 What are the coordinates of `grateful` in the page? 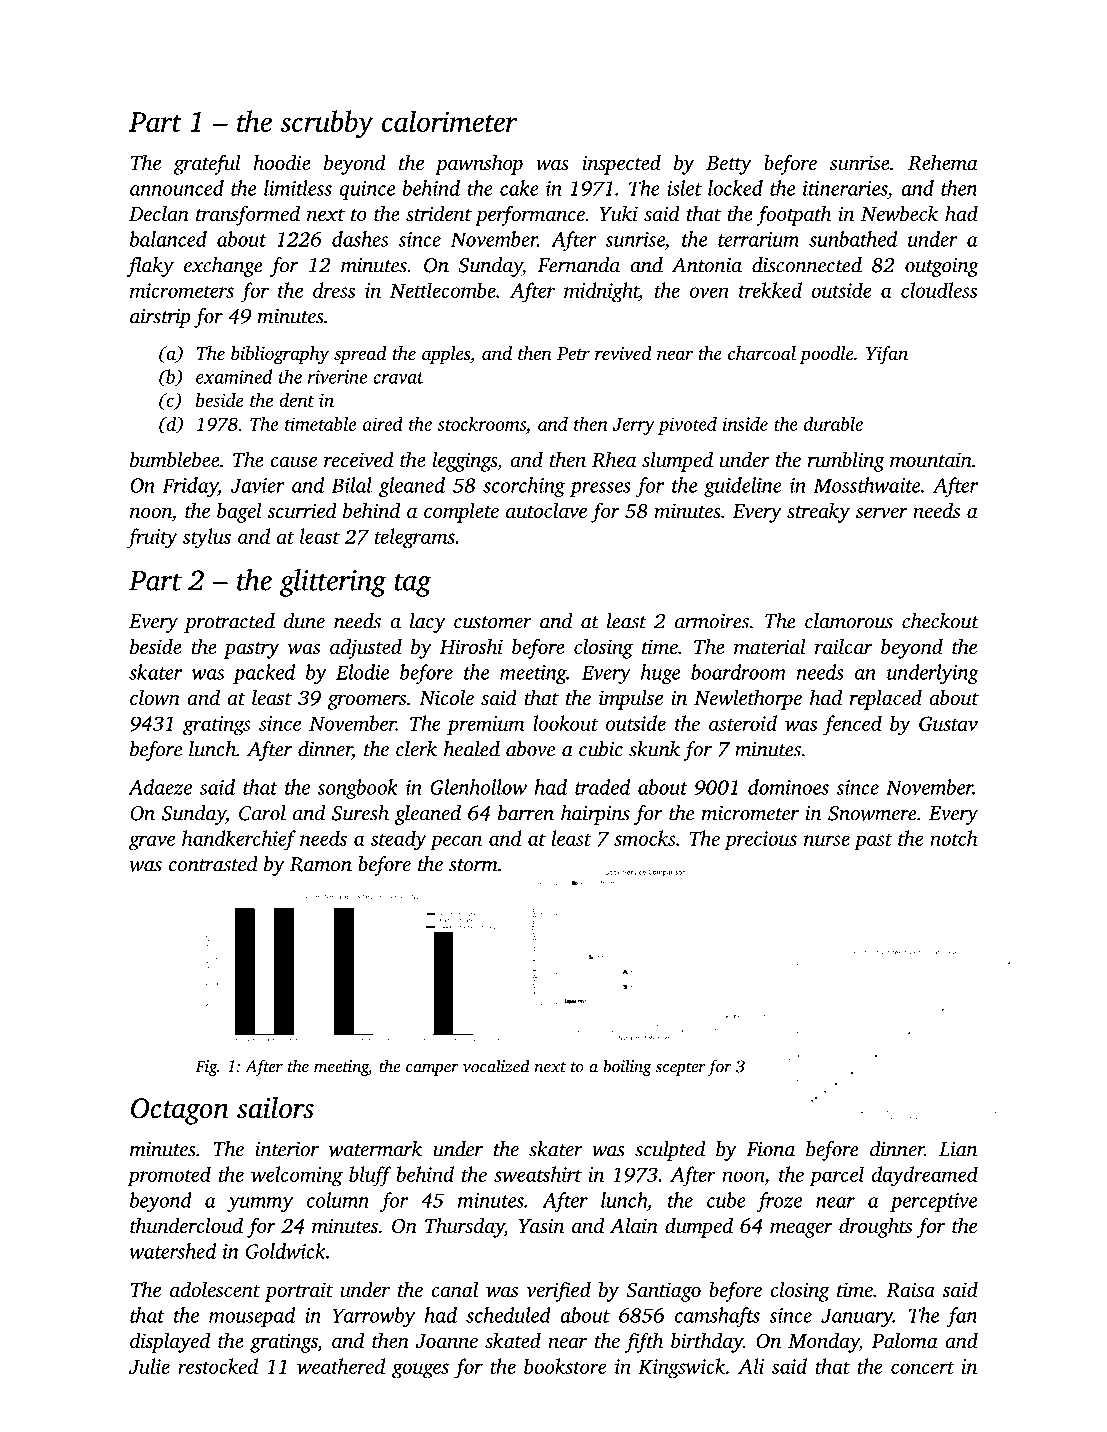 It's located at (207, 164).
